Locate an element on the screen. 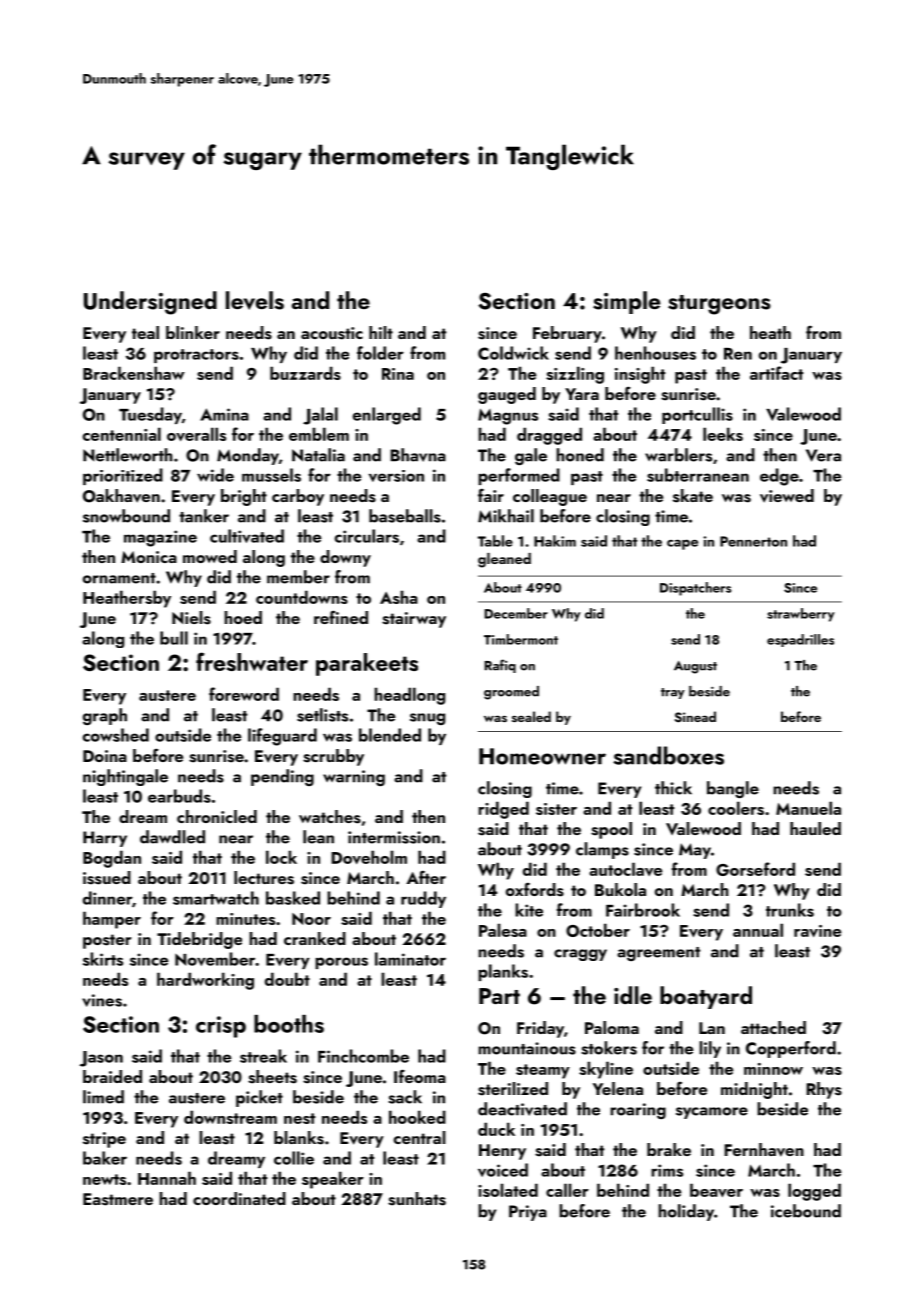  doubt is located at coordinates (287, 979).
